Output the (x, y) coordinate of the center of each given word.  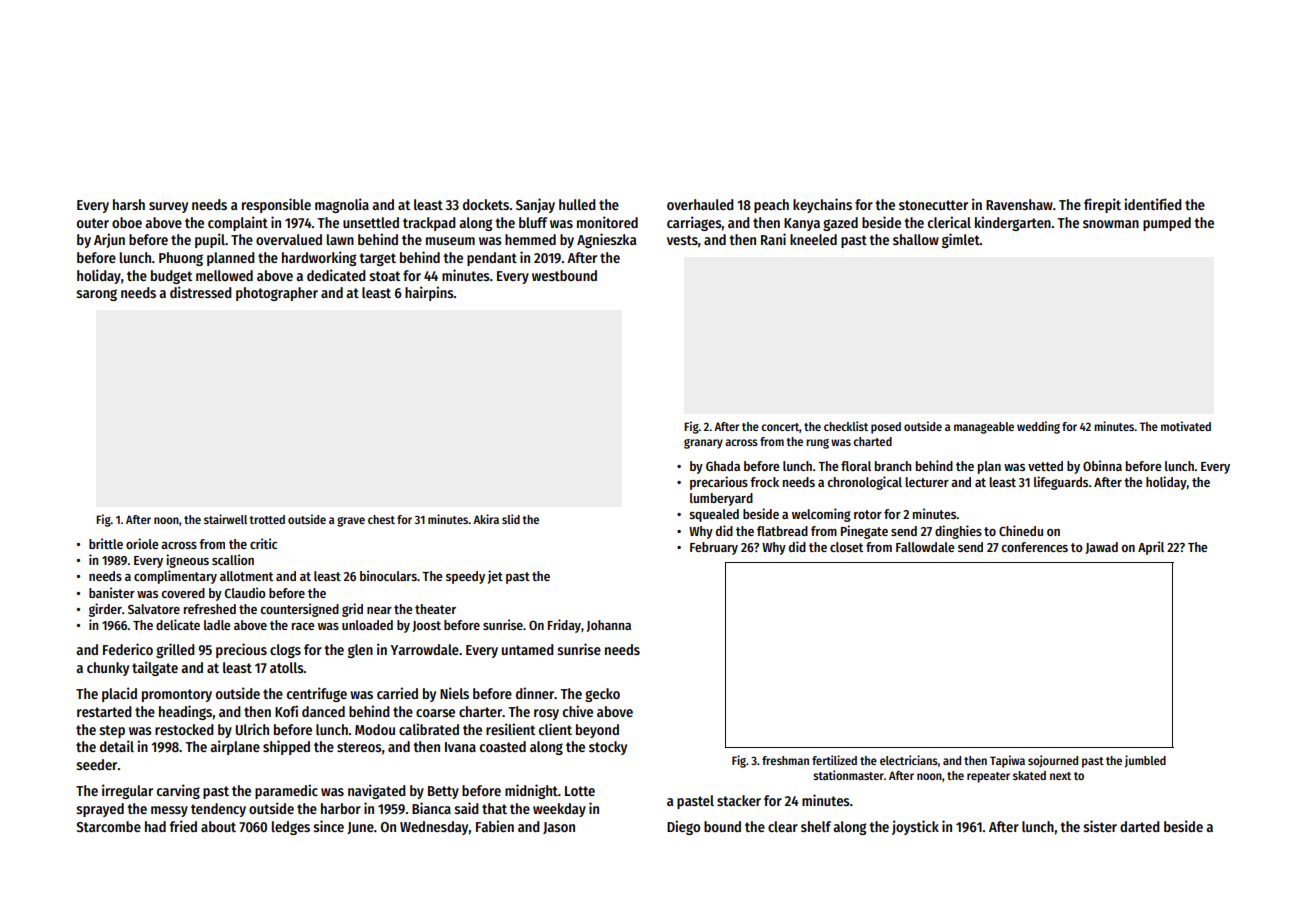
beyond (597, 731)
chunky (108, 669)
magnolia (342, 205)
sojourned (1053, 761)
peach (771, 206)
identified (1153, 204)
